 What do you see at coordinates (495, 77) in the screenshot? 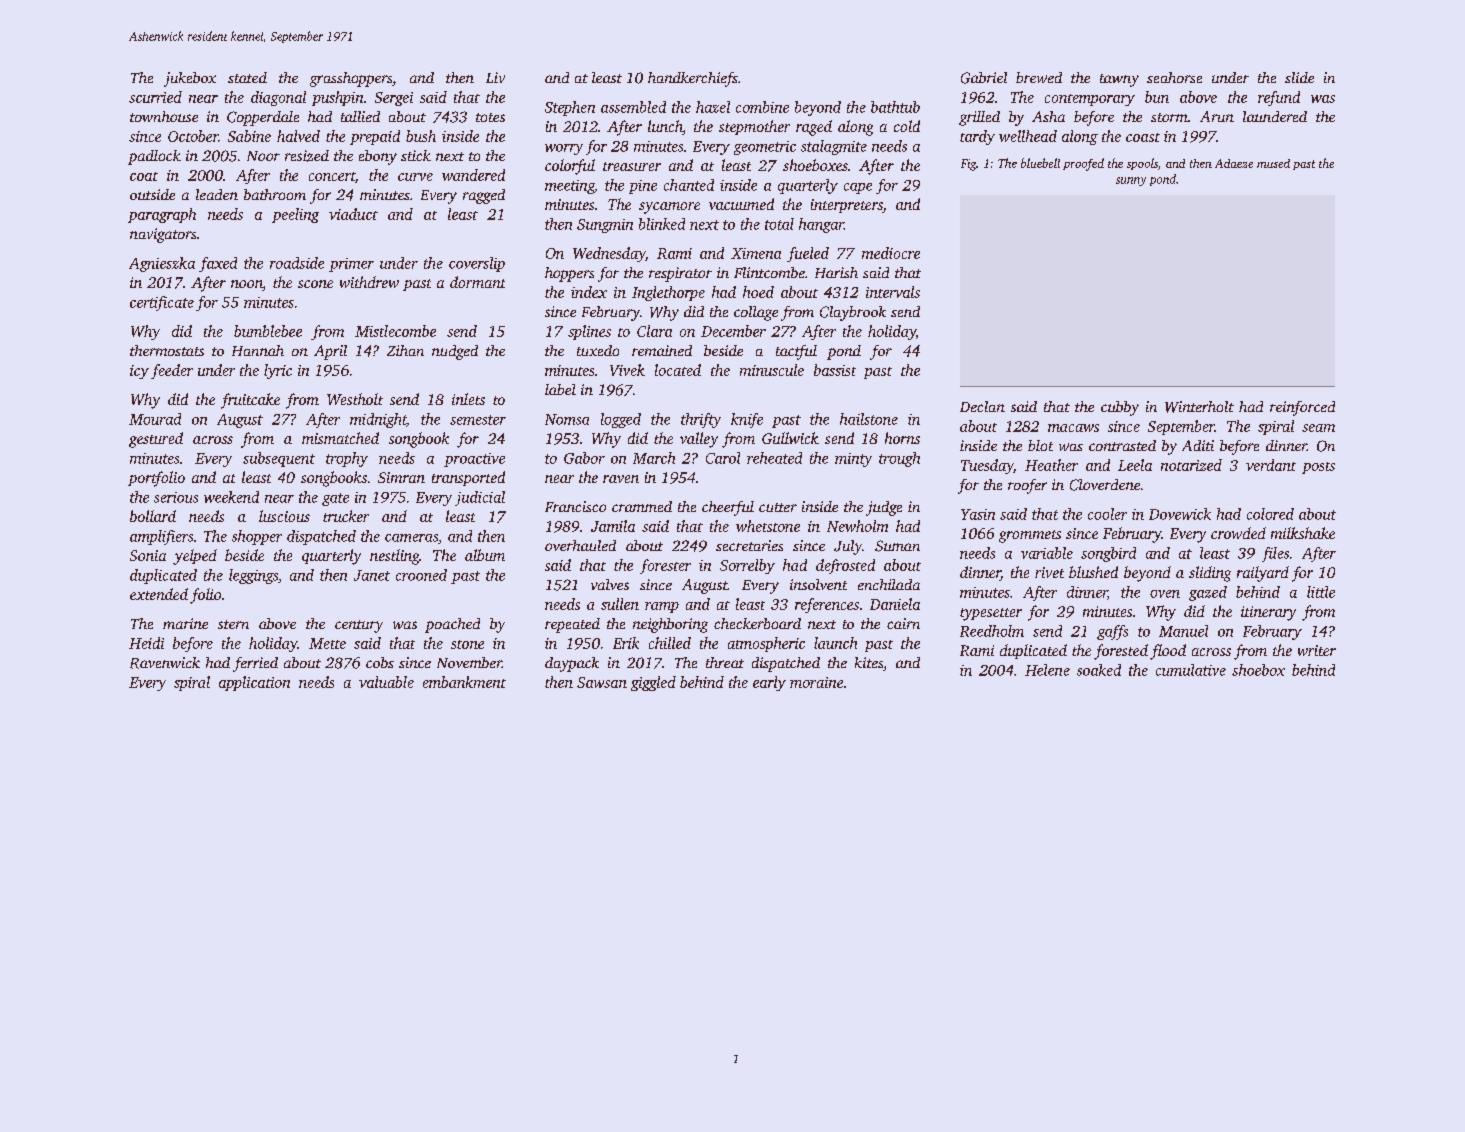
I see `Liv` at bounding box center [495, 77].
